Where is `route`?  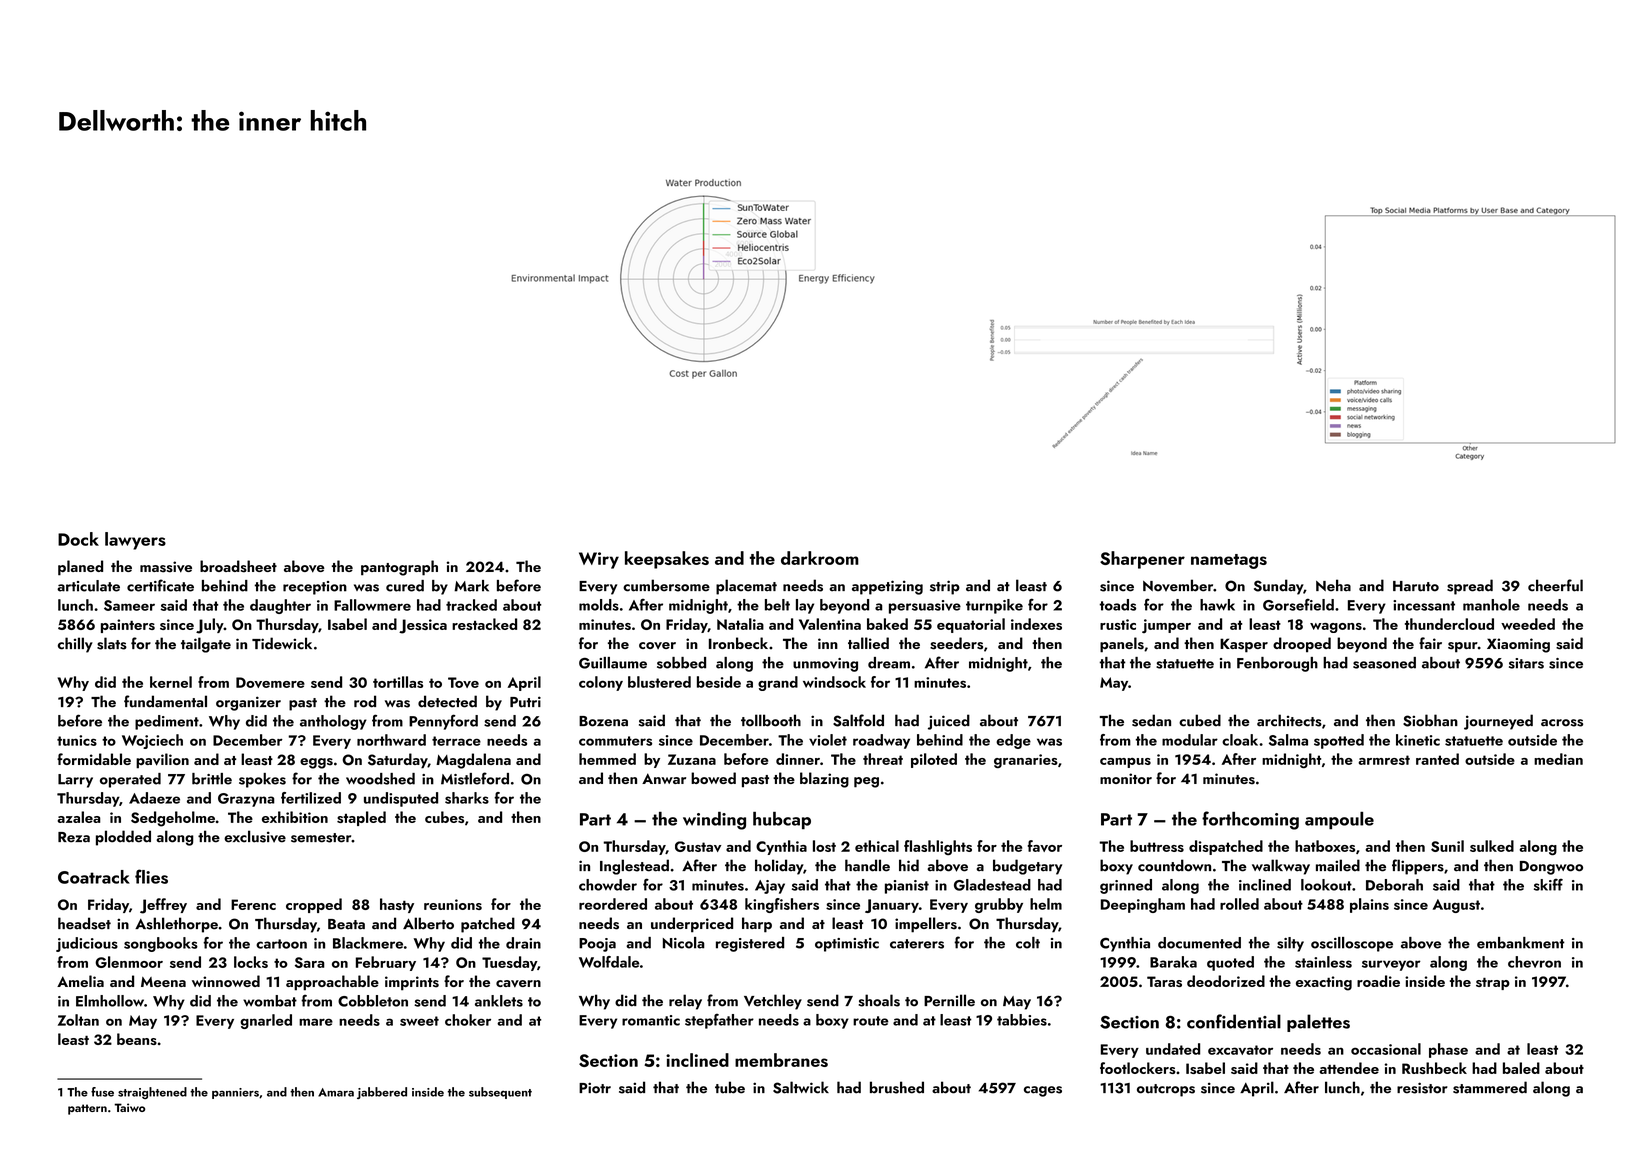
route is located at coordinates (871, 1021).
